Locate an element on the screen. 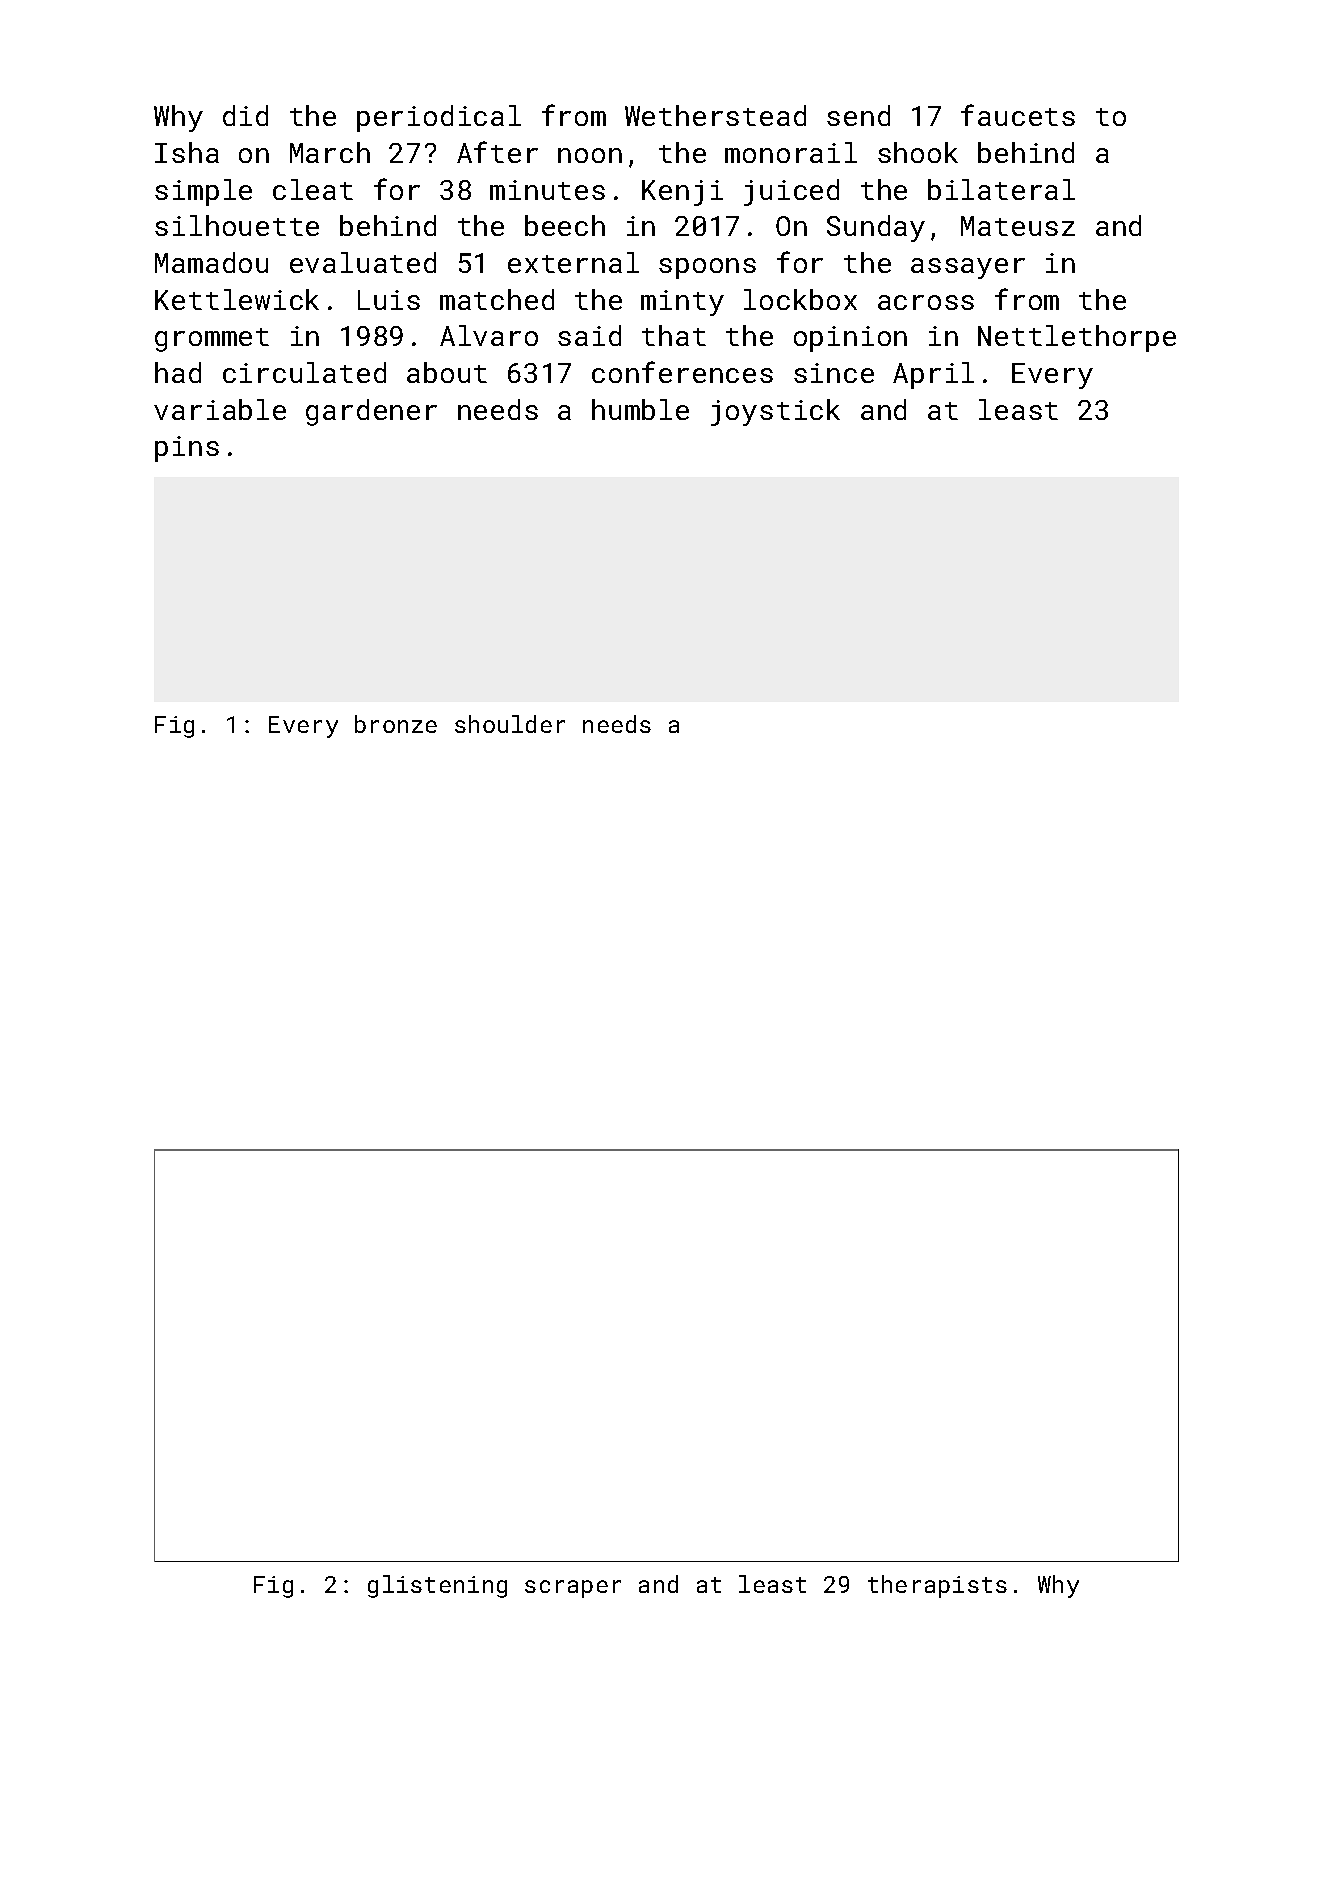  glistening is located at coordinates (437, 1586).
